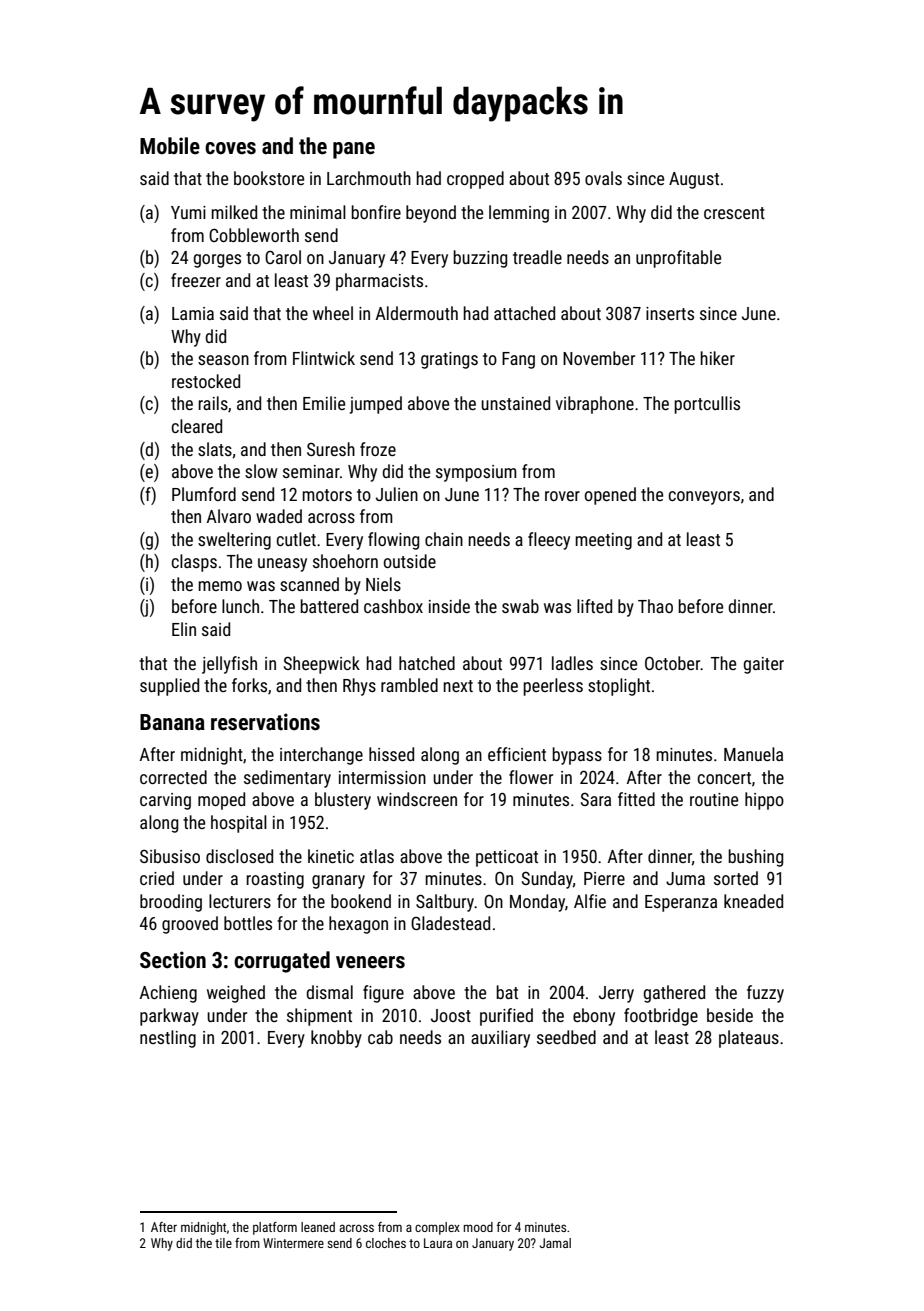  I want to click on nestling, so click(168, 1039).
